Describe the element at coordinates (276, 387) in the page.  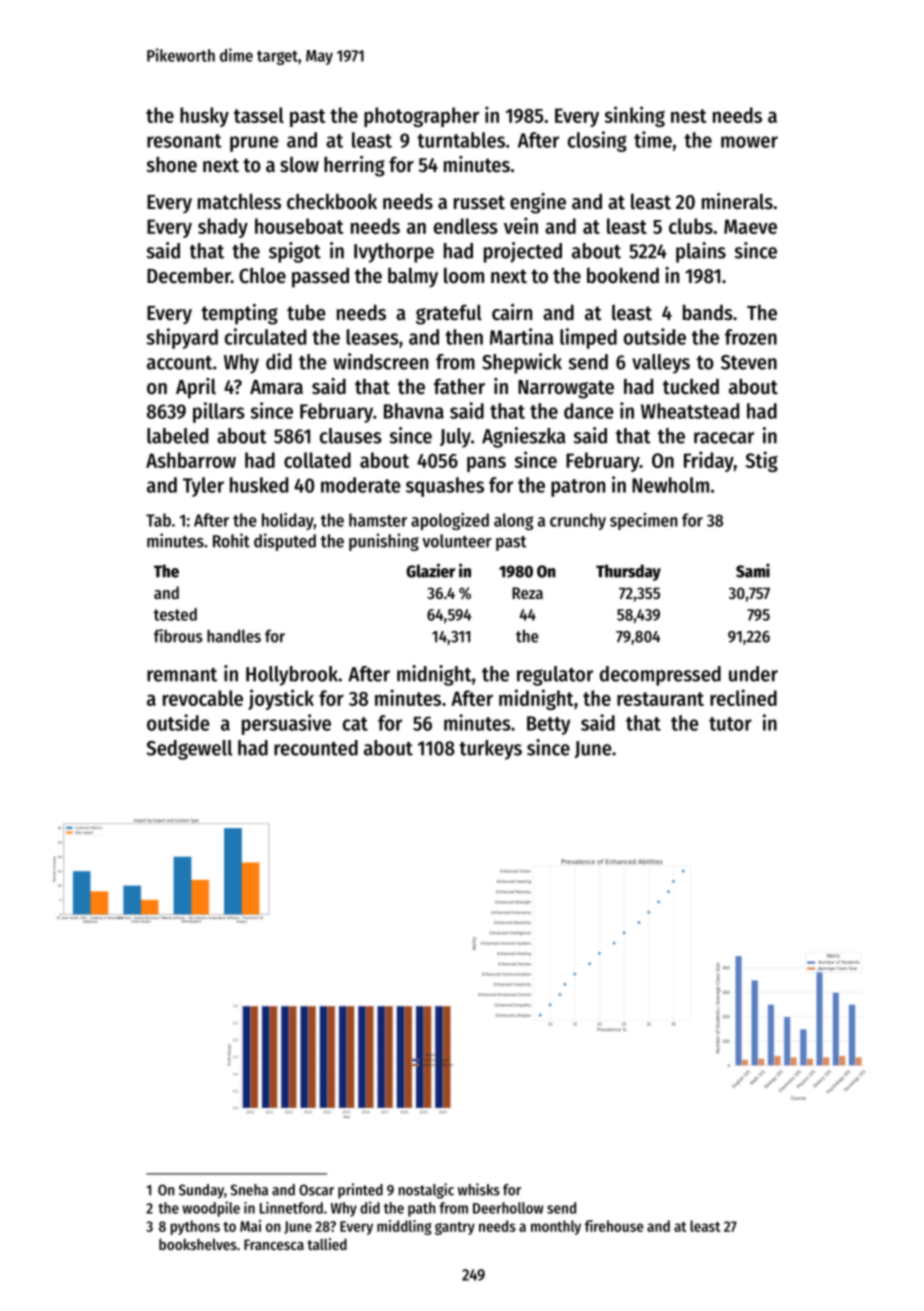
I see `Amara` at that location.
